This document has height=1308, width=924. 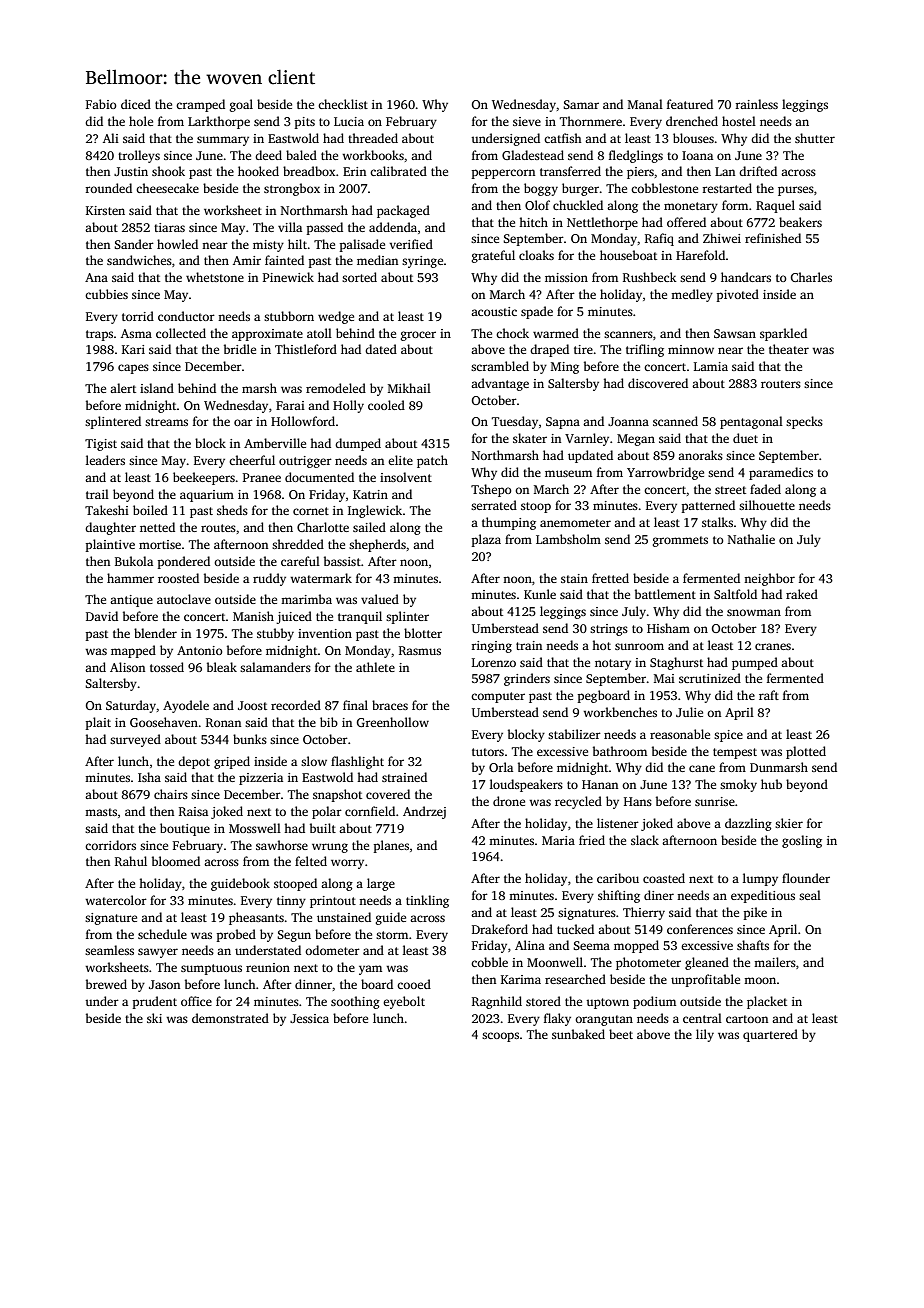 I want to click on caribou, so click(x=618, y=878).
